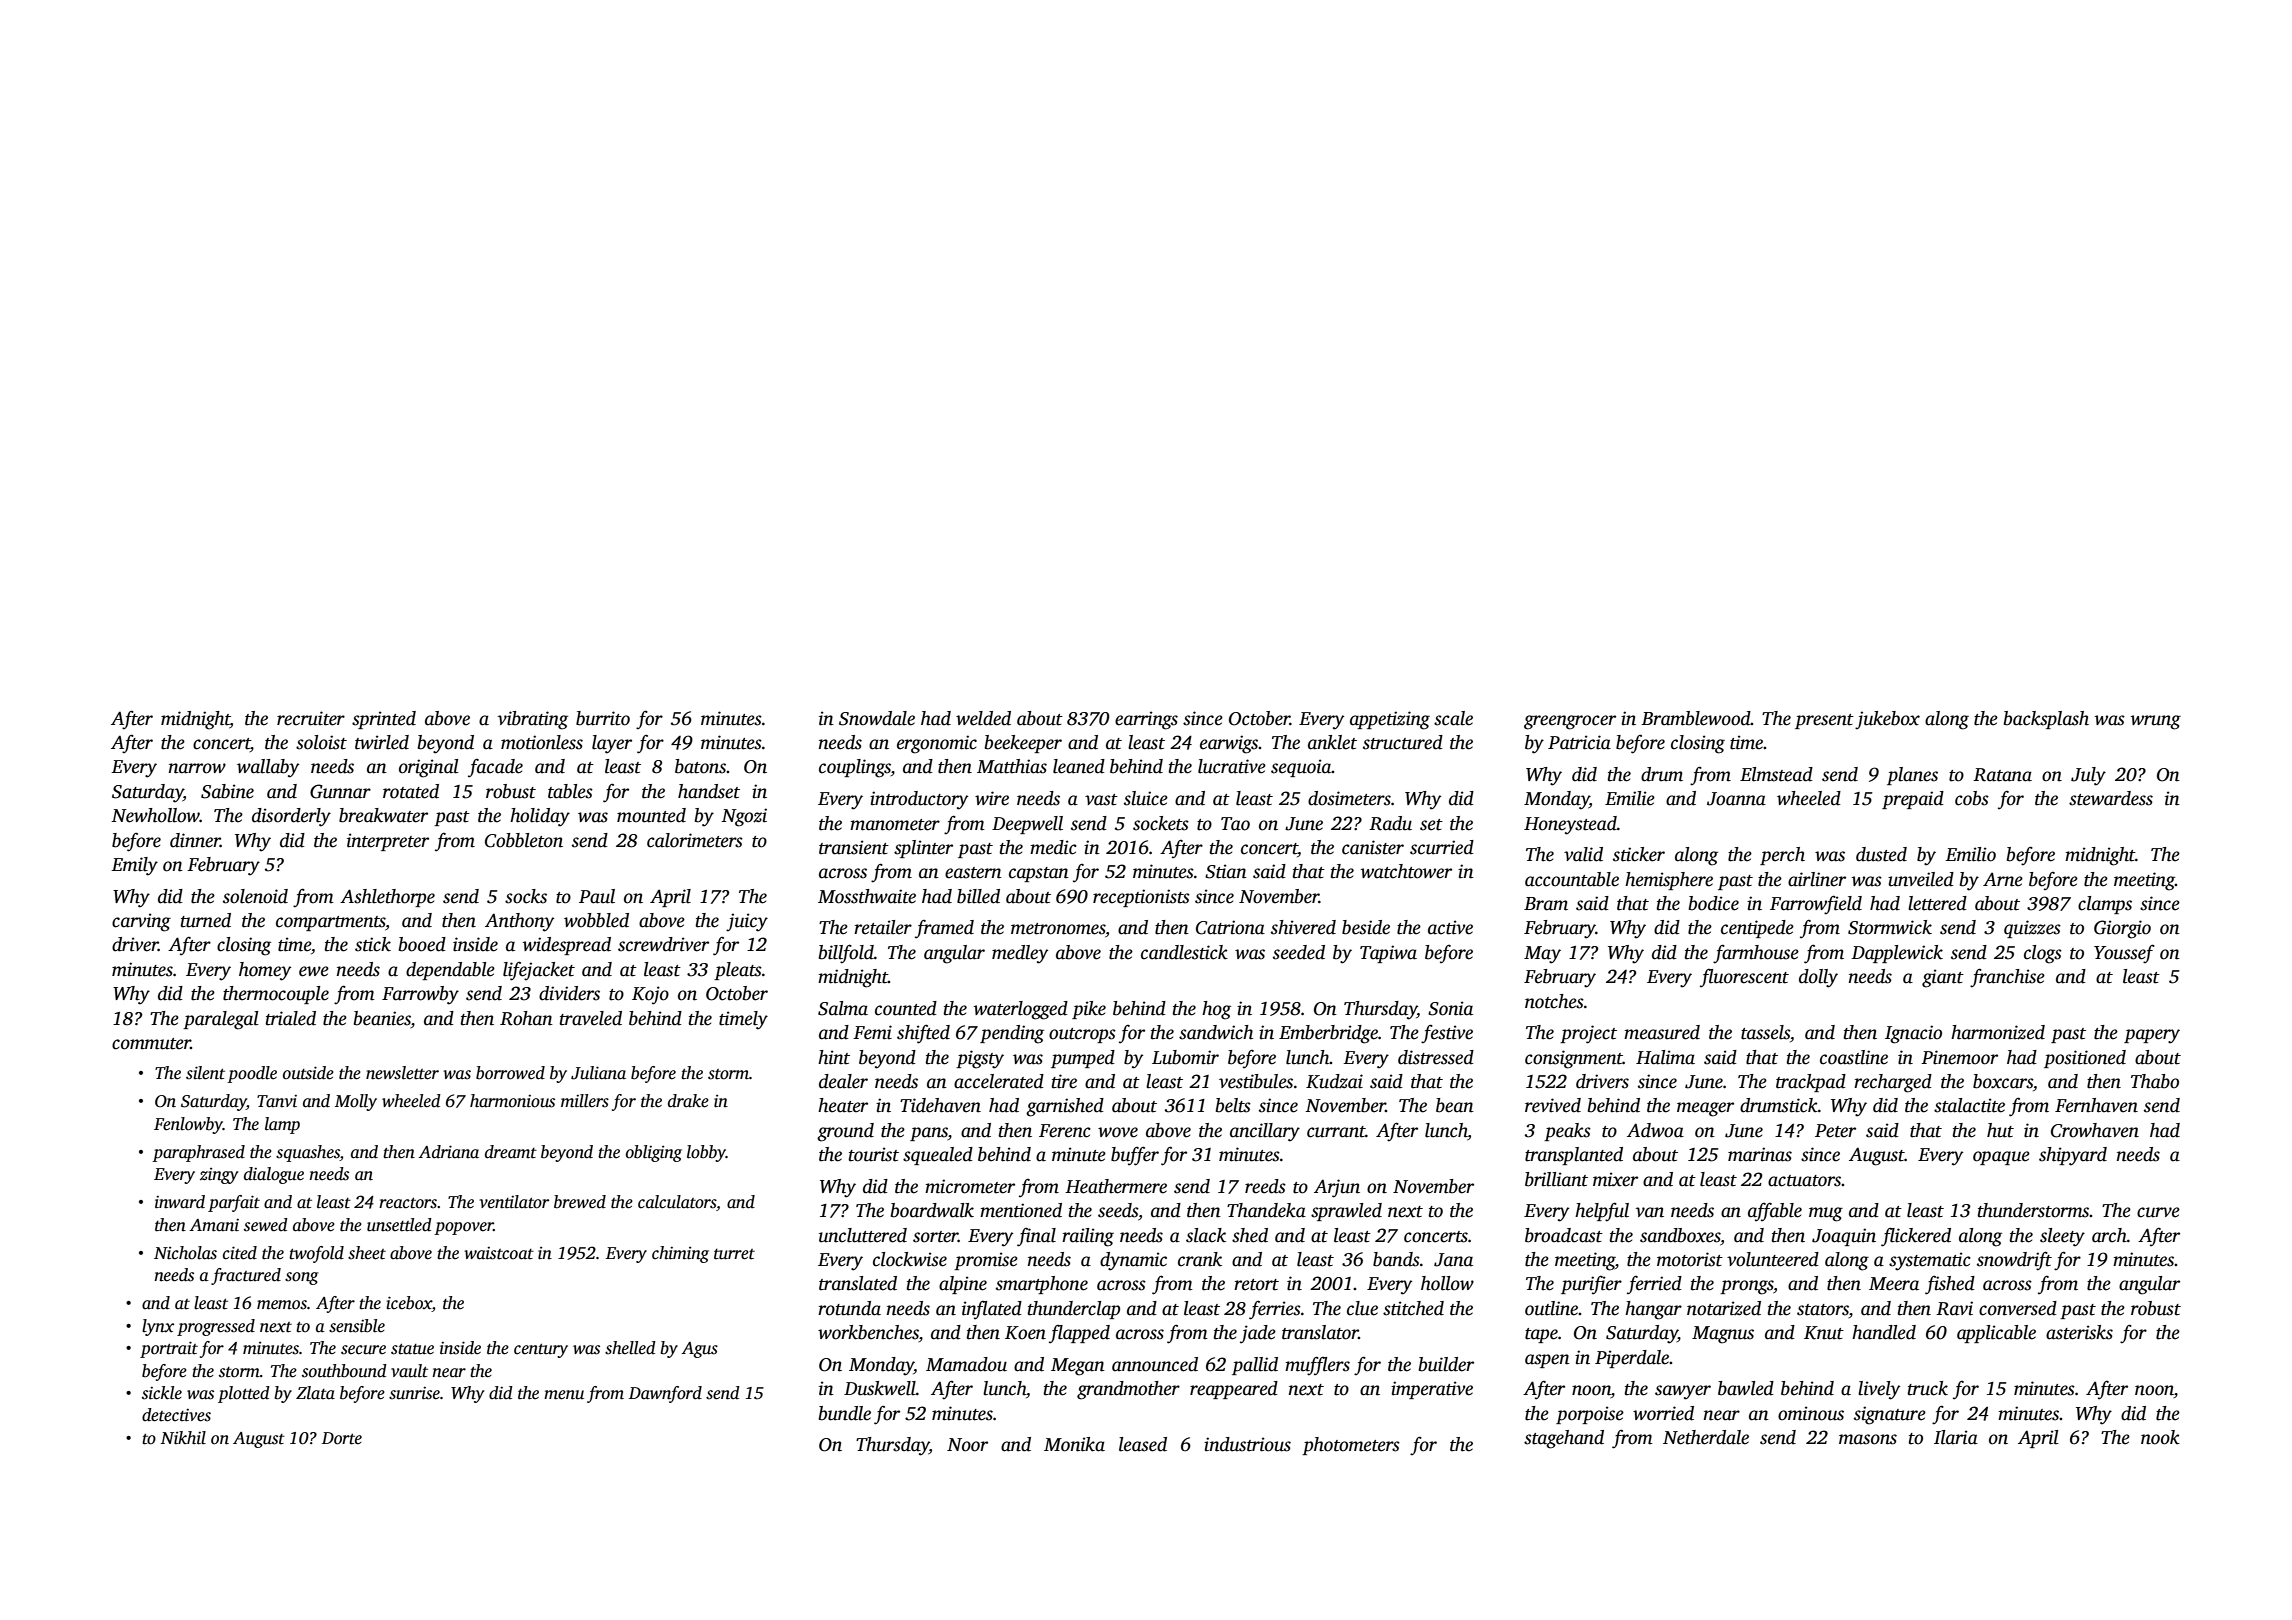  What do you see at coordinates (877, 718) in the screenshot?
I see `Snowdale` at bounding box center [877, 718].
